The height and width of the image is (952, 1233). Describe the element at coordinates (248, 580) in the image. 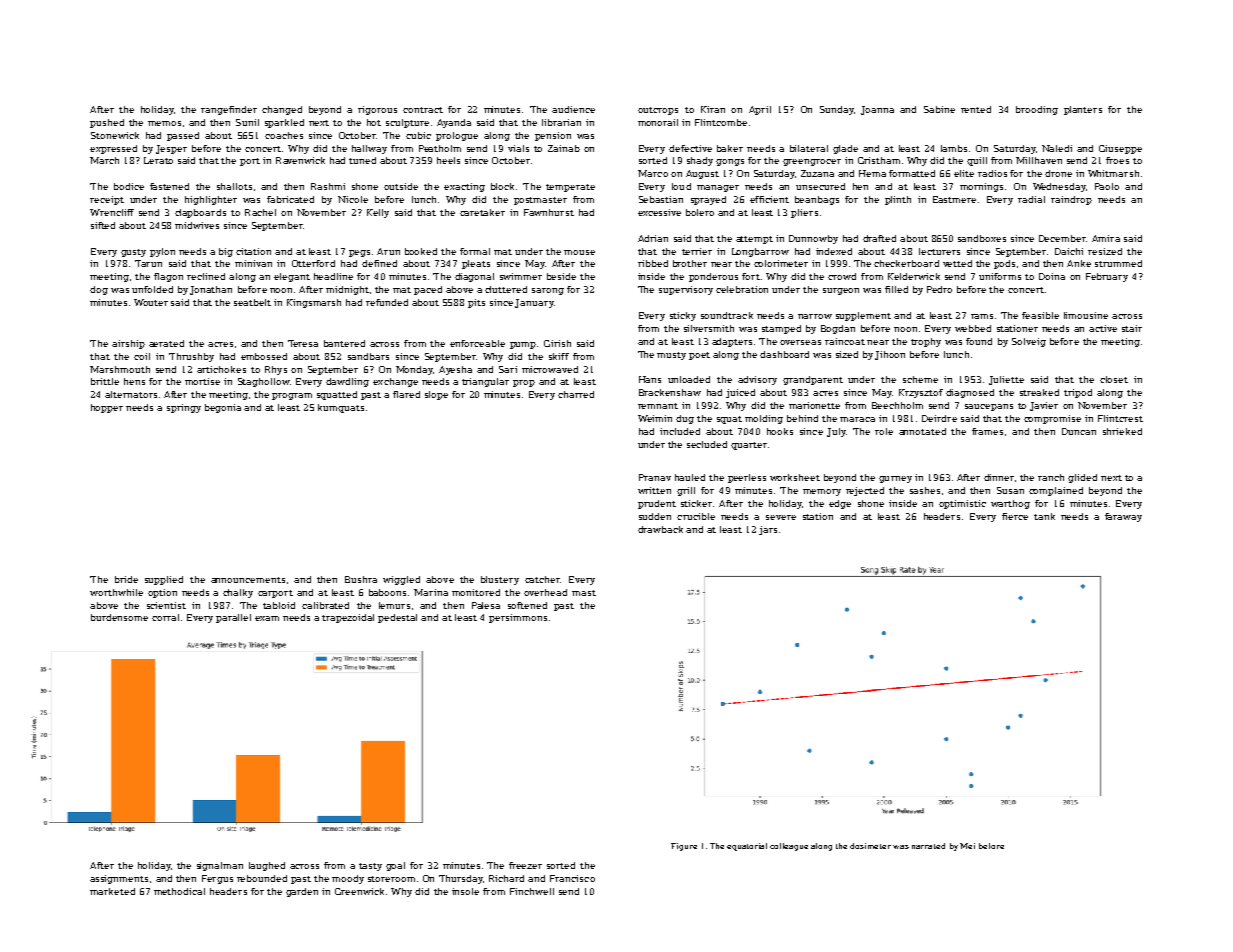

I see `announcements` at that location.
